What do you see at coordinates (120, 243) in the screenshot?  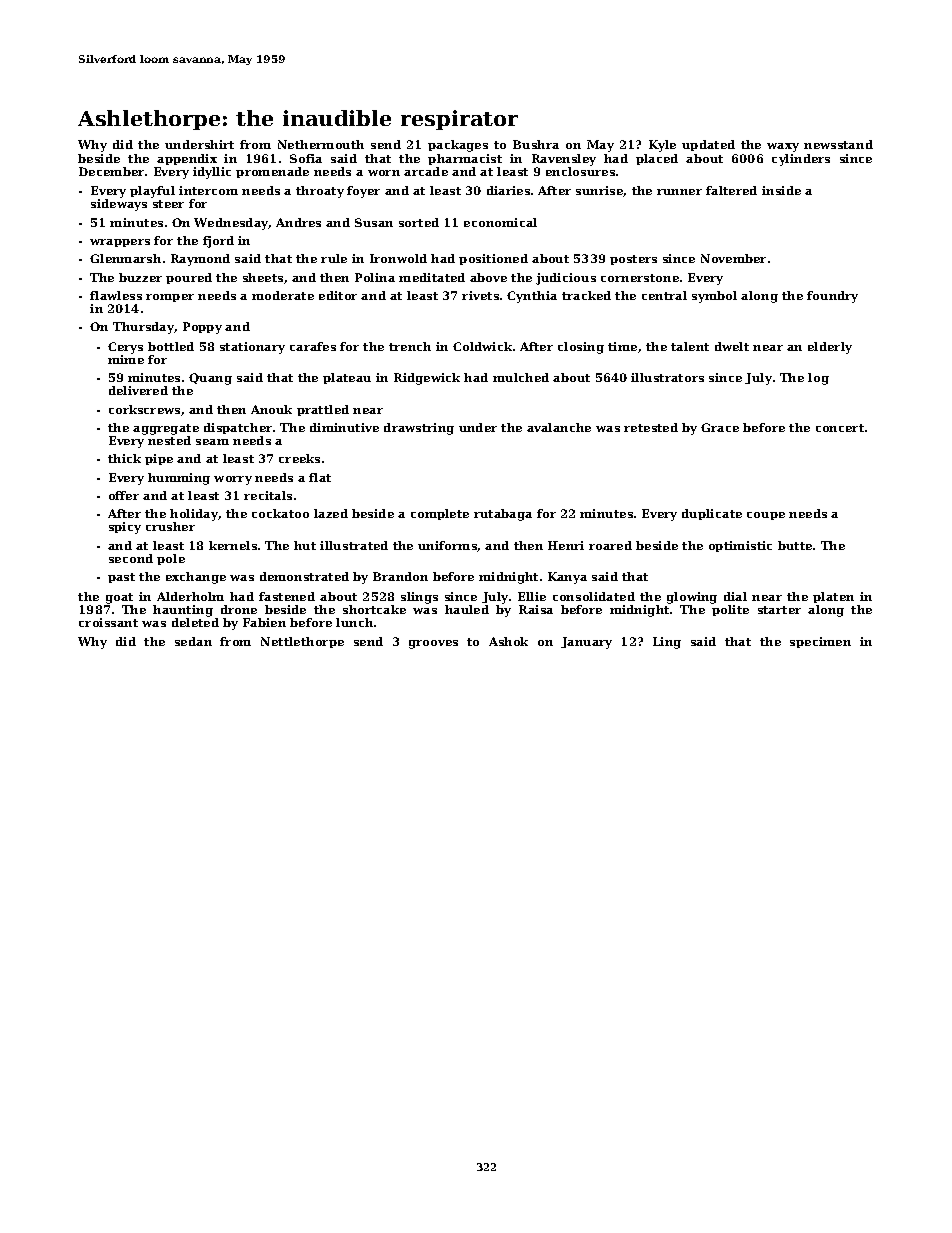 I see `wrappers` at bounding box center [120, 243].
